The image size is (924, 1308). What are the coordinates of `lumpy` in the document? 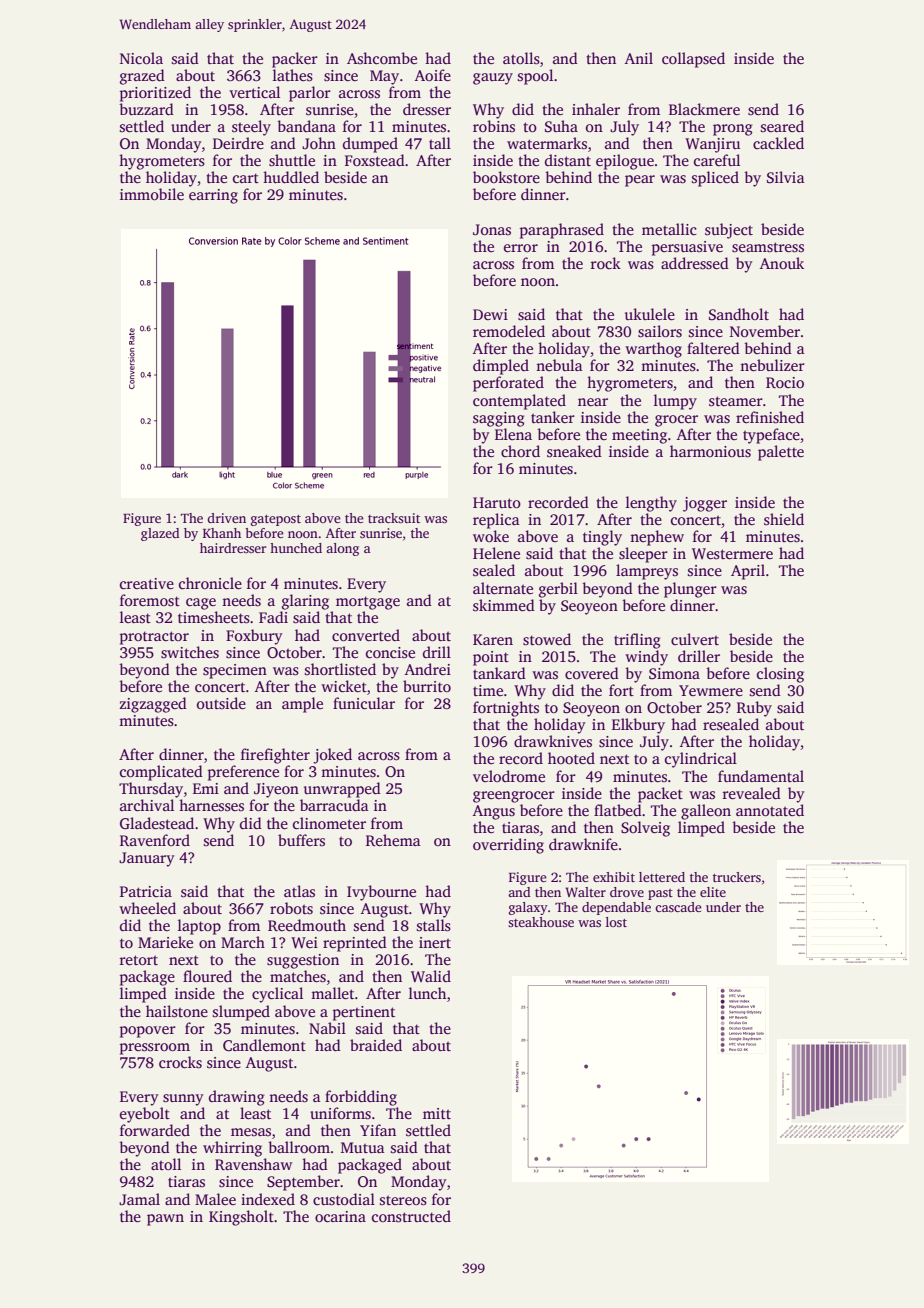 It's located at (675, 402).
